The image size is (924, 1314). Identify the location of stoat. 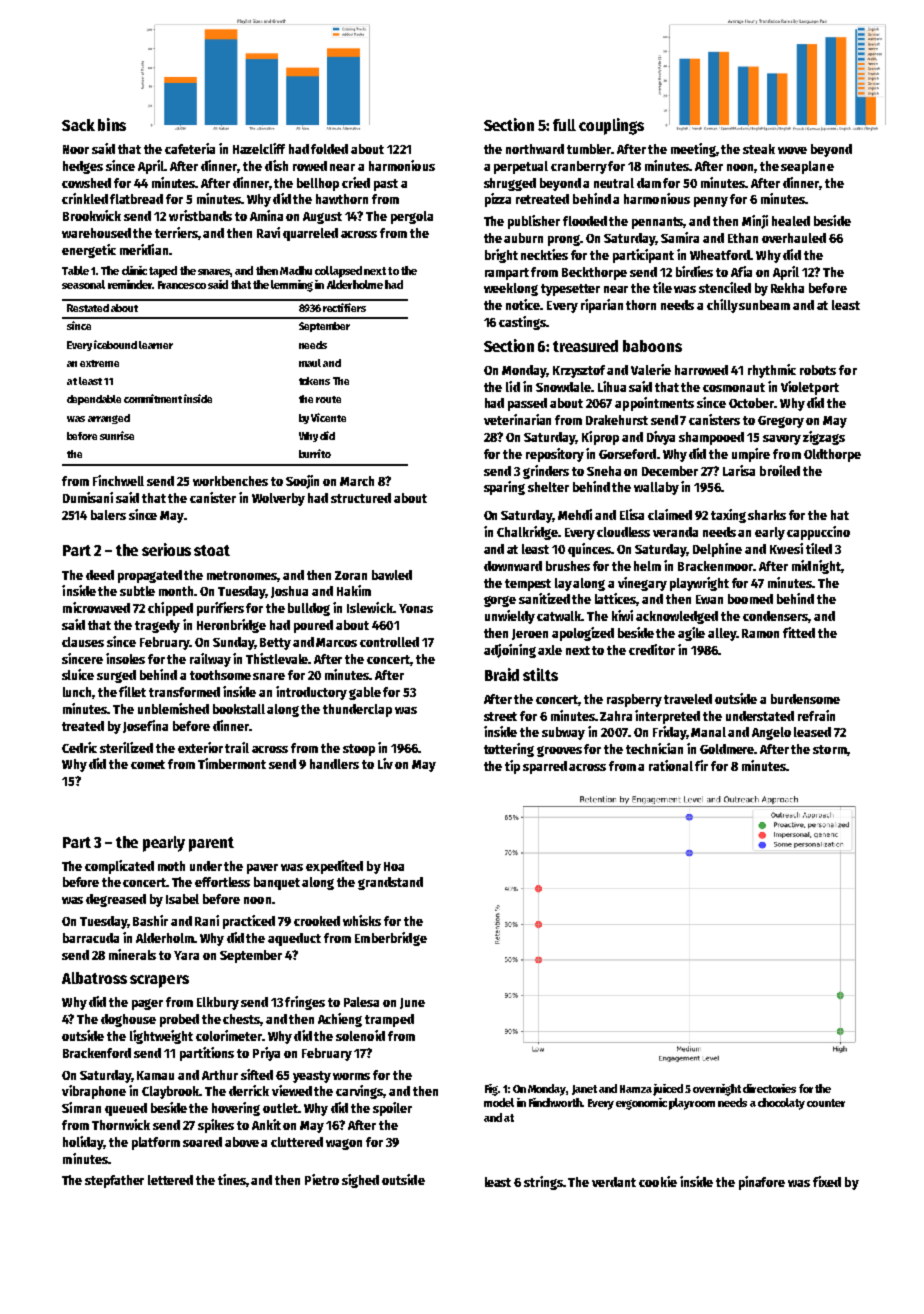
(212, 550).
